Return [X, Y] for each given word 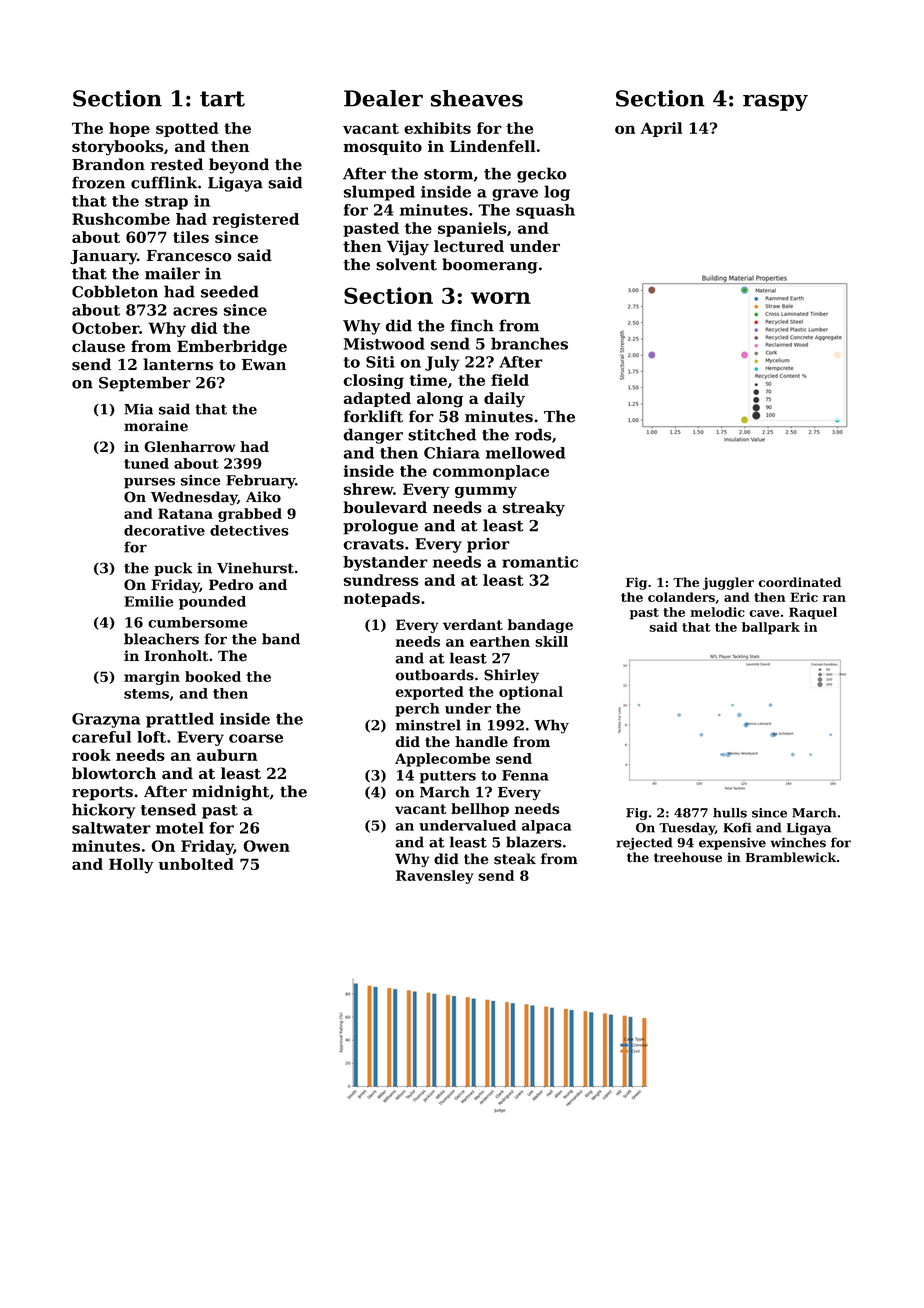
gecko [542, 175]
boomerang [490, 266]
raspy [775, 102]
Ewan [264, 365]
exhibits [437, 128]
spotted [187, 129]
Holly [131, 866]
